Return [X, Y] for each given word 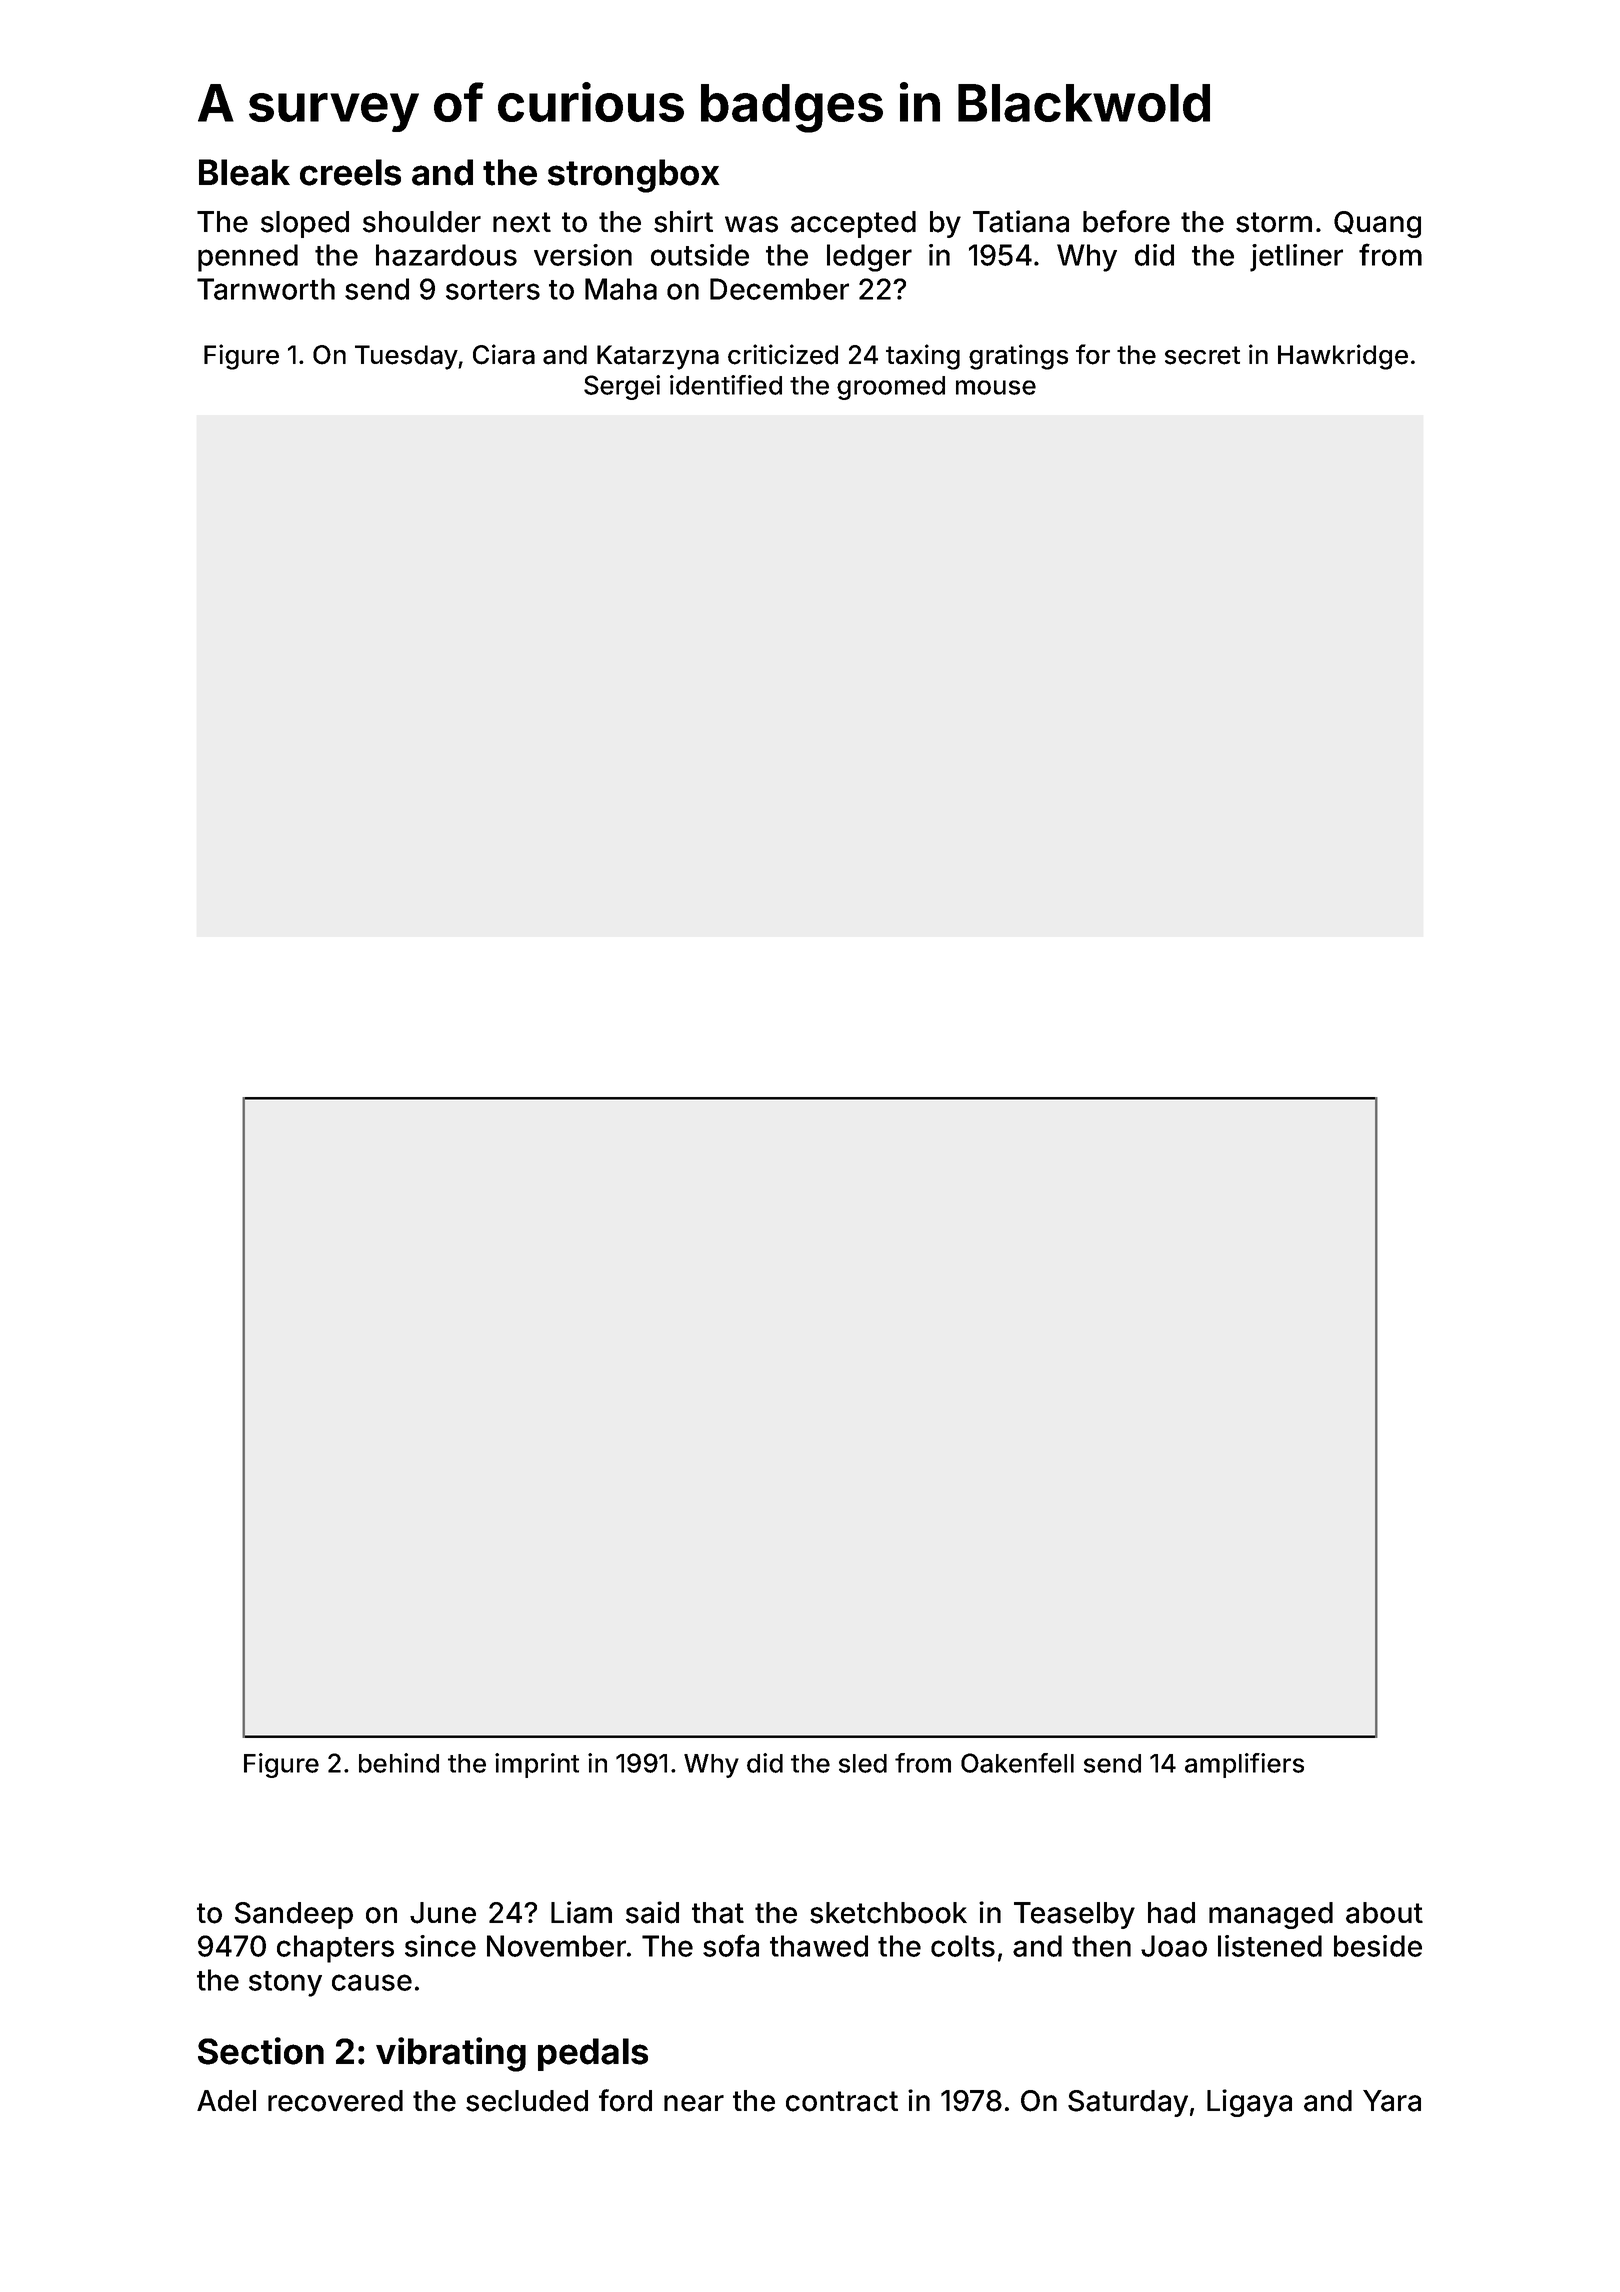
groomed [891, 388]
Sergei [622, 387]
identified [726, 385]
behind [399, 1763]
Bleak [244, 172]
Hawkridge [1343, 357]
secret [1202, 355]
